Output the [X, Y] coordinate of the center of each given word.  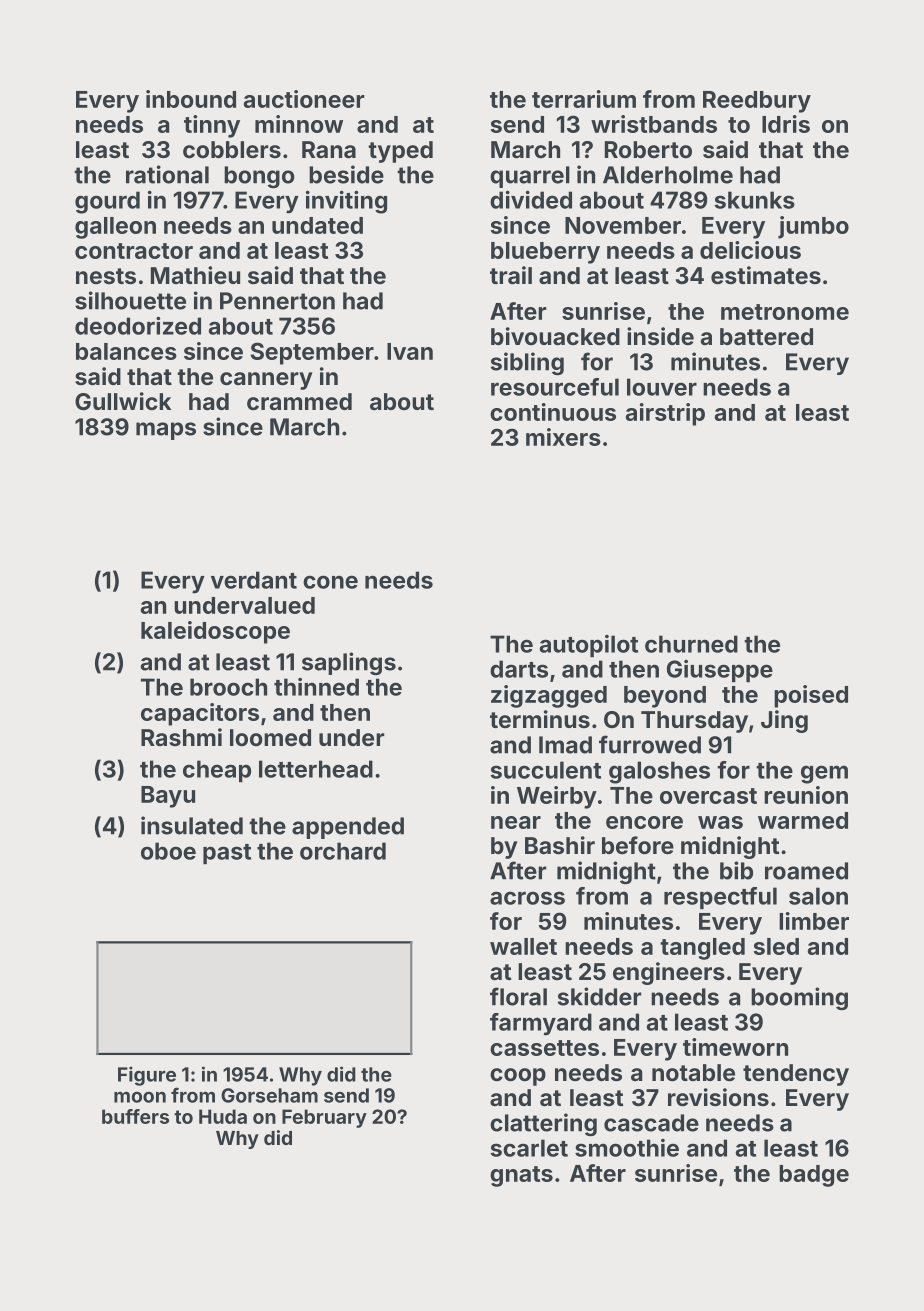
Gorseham [269, 1095]
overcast [708, 796]
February [324, 1118]
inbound [191, 99]
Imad [565, 745]
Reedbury [757, 102]
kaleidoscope [215, 632]
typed [400, 152]
